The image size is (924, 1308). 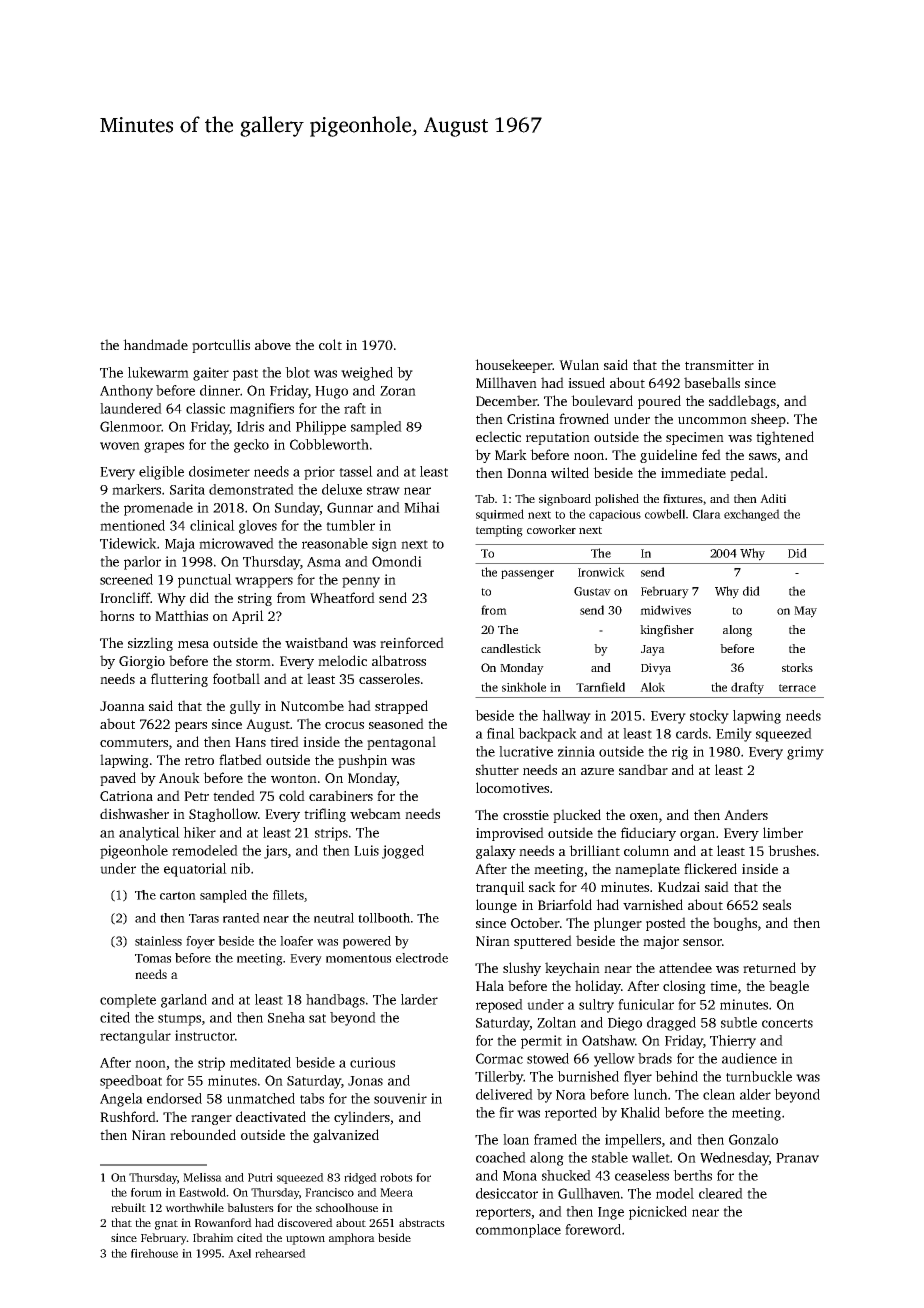 What do you see at coordinates (733, 1042) in the screenshot?
I see `Thierry` at bounding box center [733, 1042].
